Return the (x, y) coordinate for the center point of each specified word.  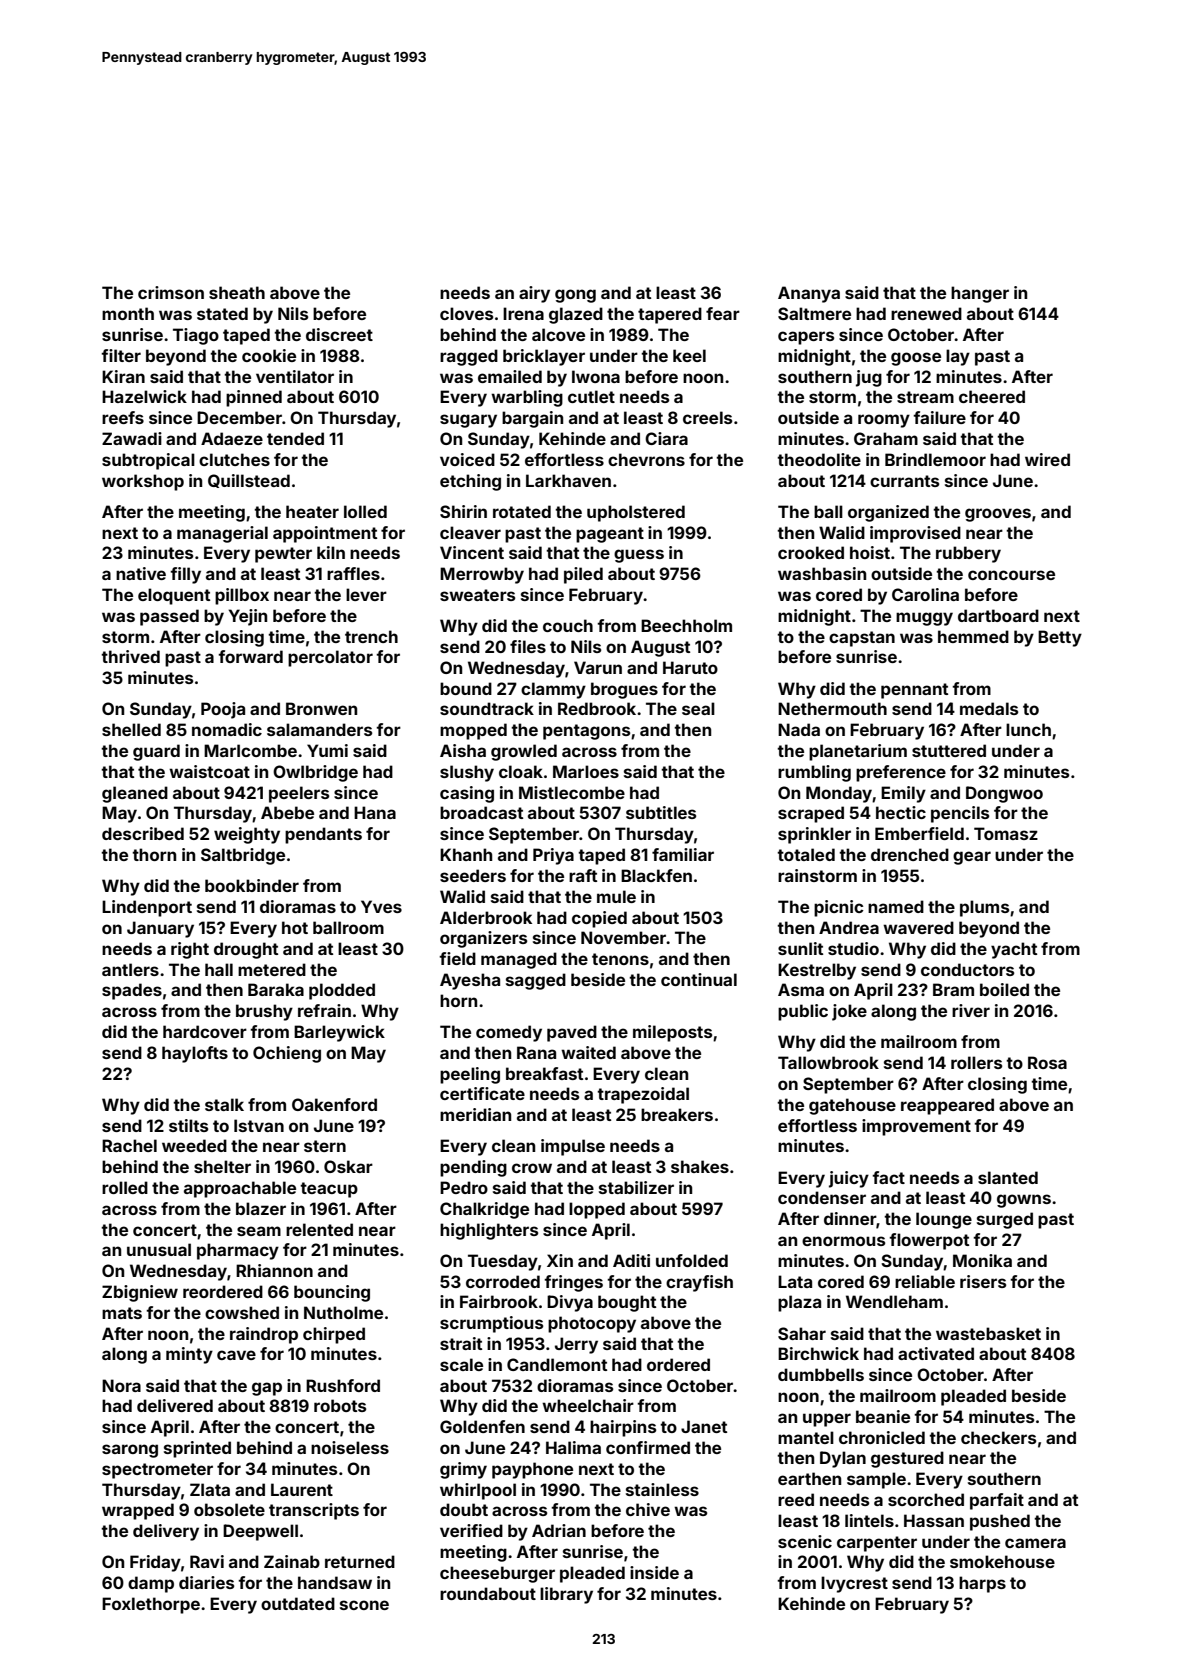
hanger (980, 294)
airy (534, 294)
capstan (862, 639)
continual (699, 979)
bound (466, 688)
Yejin (248, 617)
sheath (237, 292)
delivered (175, 1405)
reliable (925, 1281)
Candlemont (557, 1364)
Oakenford (334, 1104)
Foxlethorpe (151, 1605)
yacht (1014, 950)
